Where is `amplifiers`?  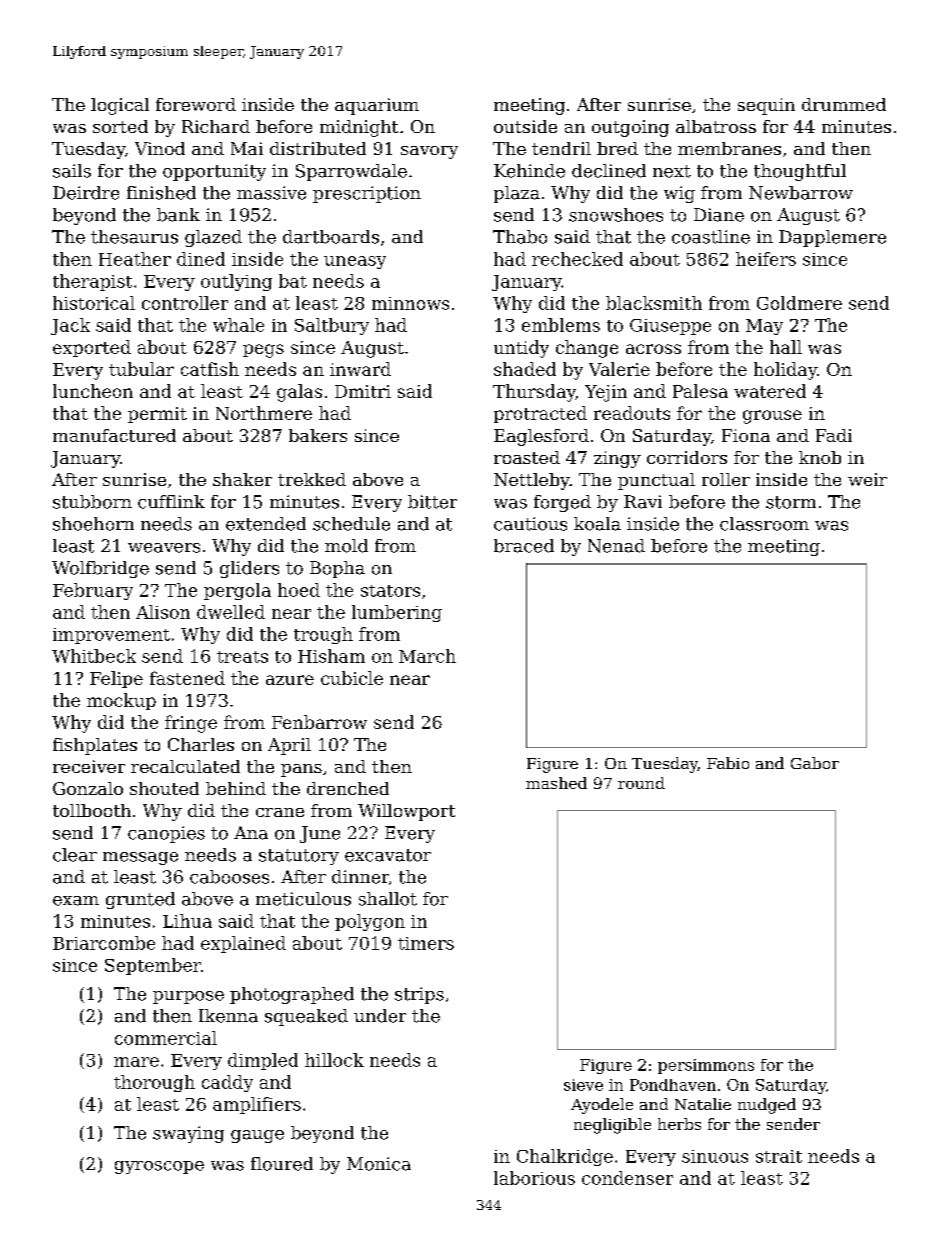
amplifiers is located at coordinates (257, 1105).
